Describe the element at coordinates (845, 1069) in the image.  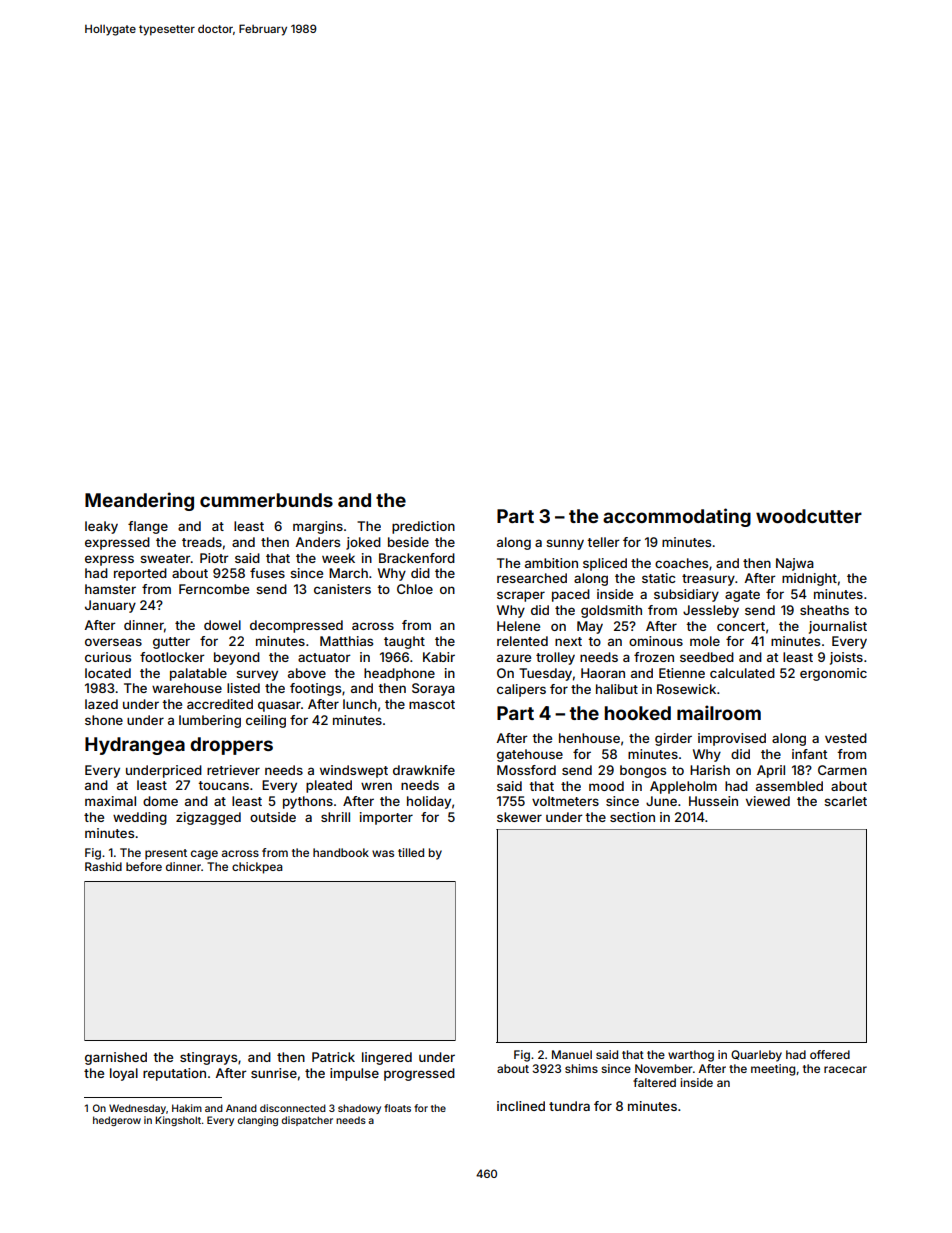
I see `racecar` at that location.
